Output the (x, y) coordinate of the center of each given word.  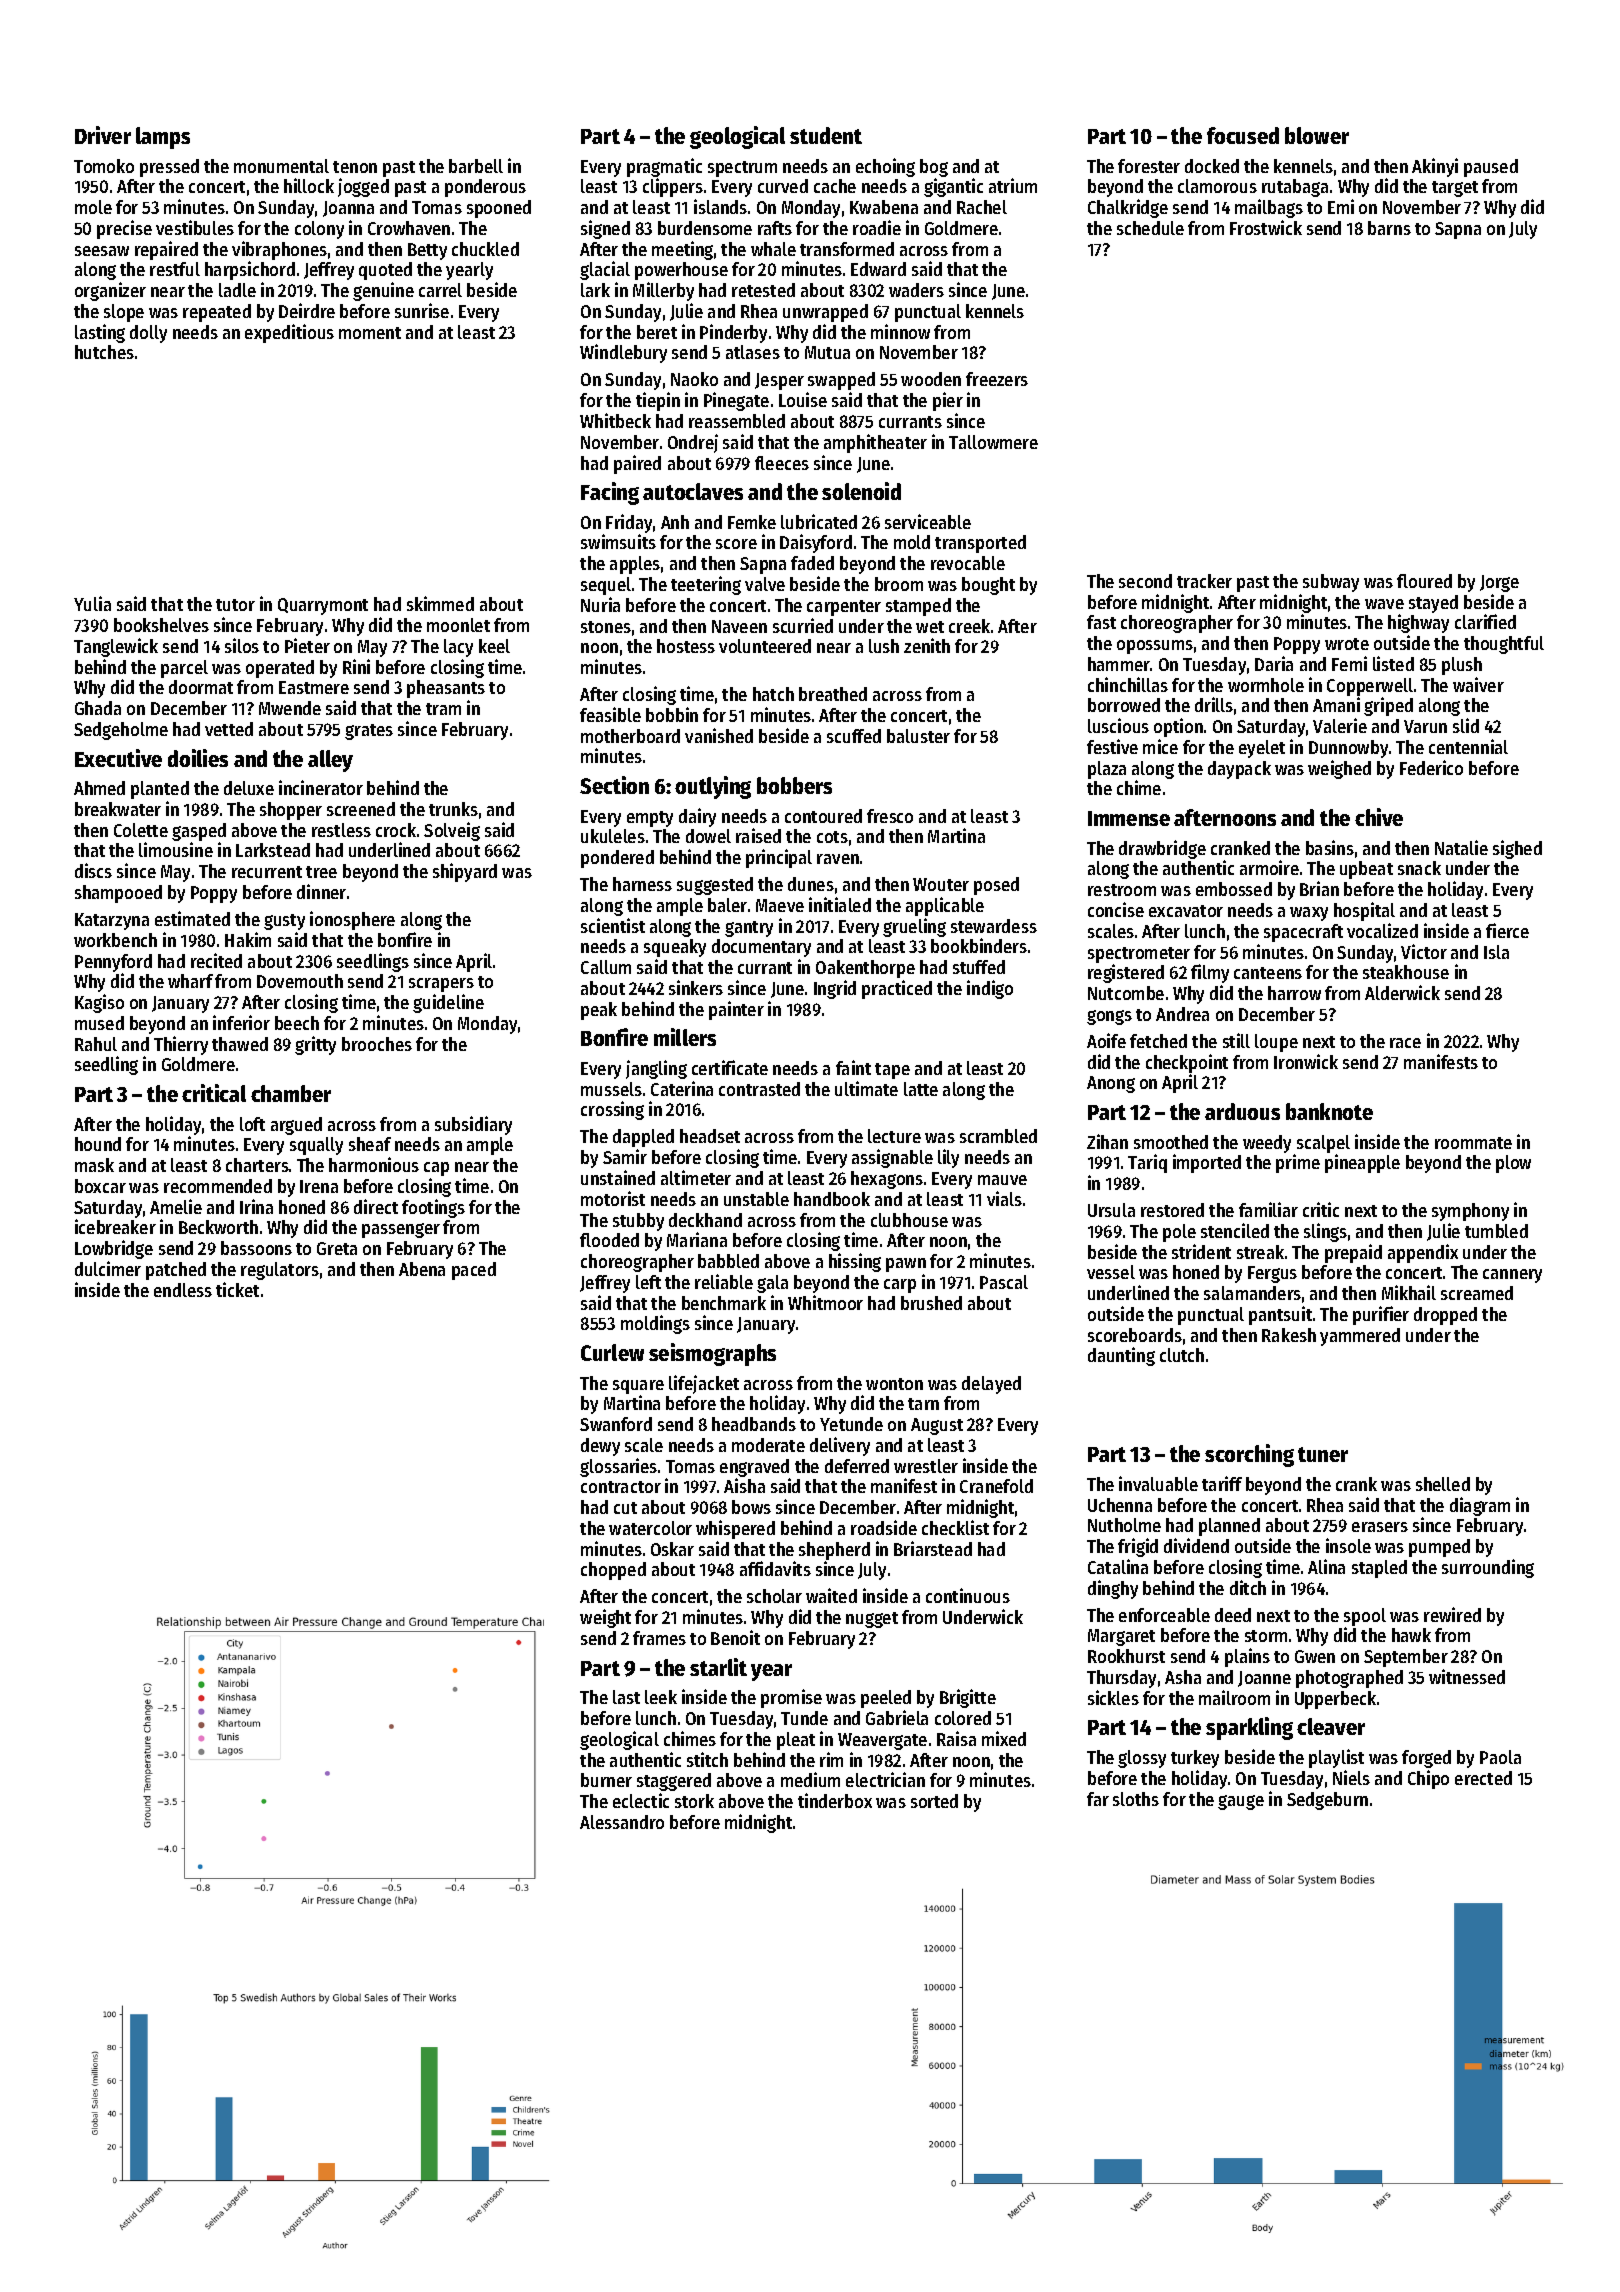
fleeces (782, 463)
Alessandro (622, 1822)
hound (98, 1144)
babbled (728, 1261)
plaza (1107, 770)
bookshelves (161, 625)
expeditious (289, 333)
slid (1466, 725)
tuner (1323, 1454)
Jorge (1499, 583)
